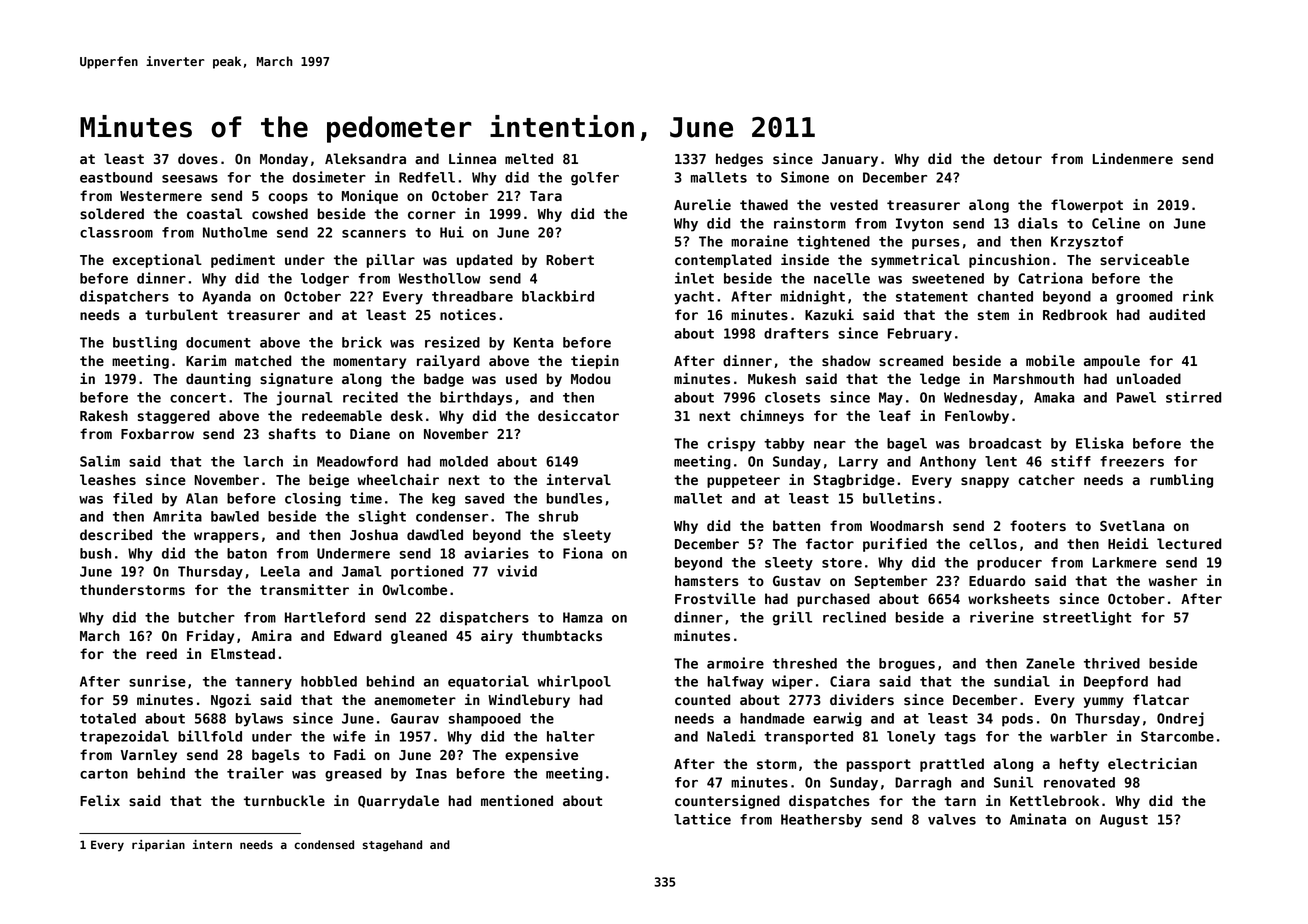  What do you see at coordinates (1009, 598) in the document?
I see `worksheets` at bounding box center [1009, 598].
